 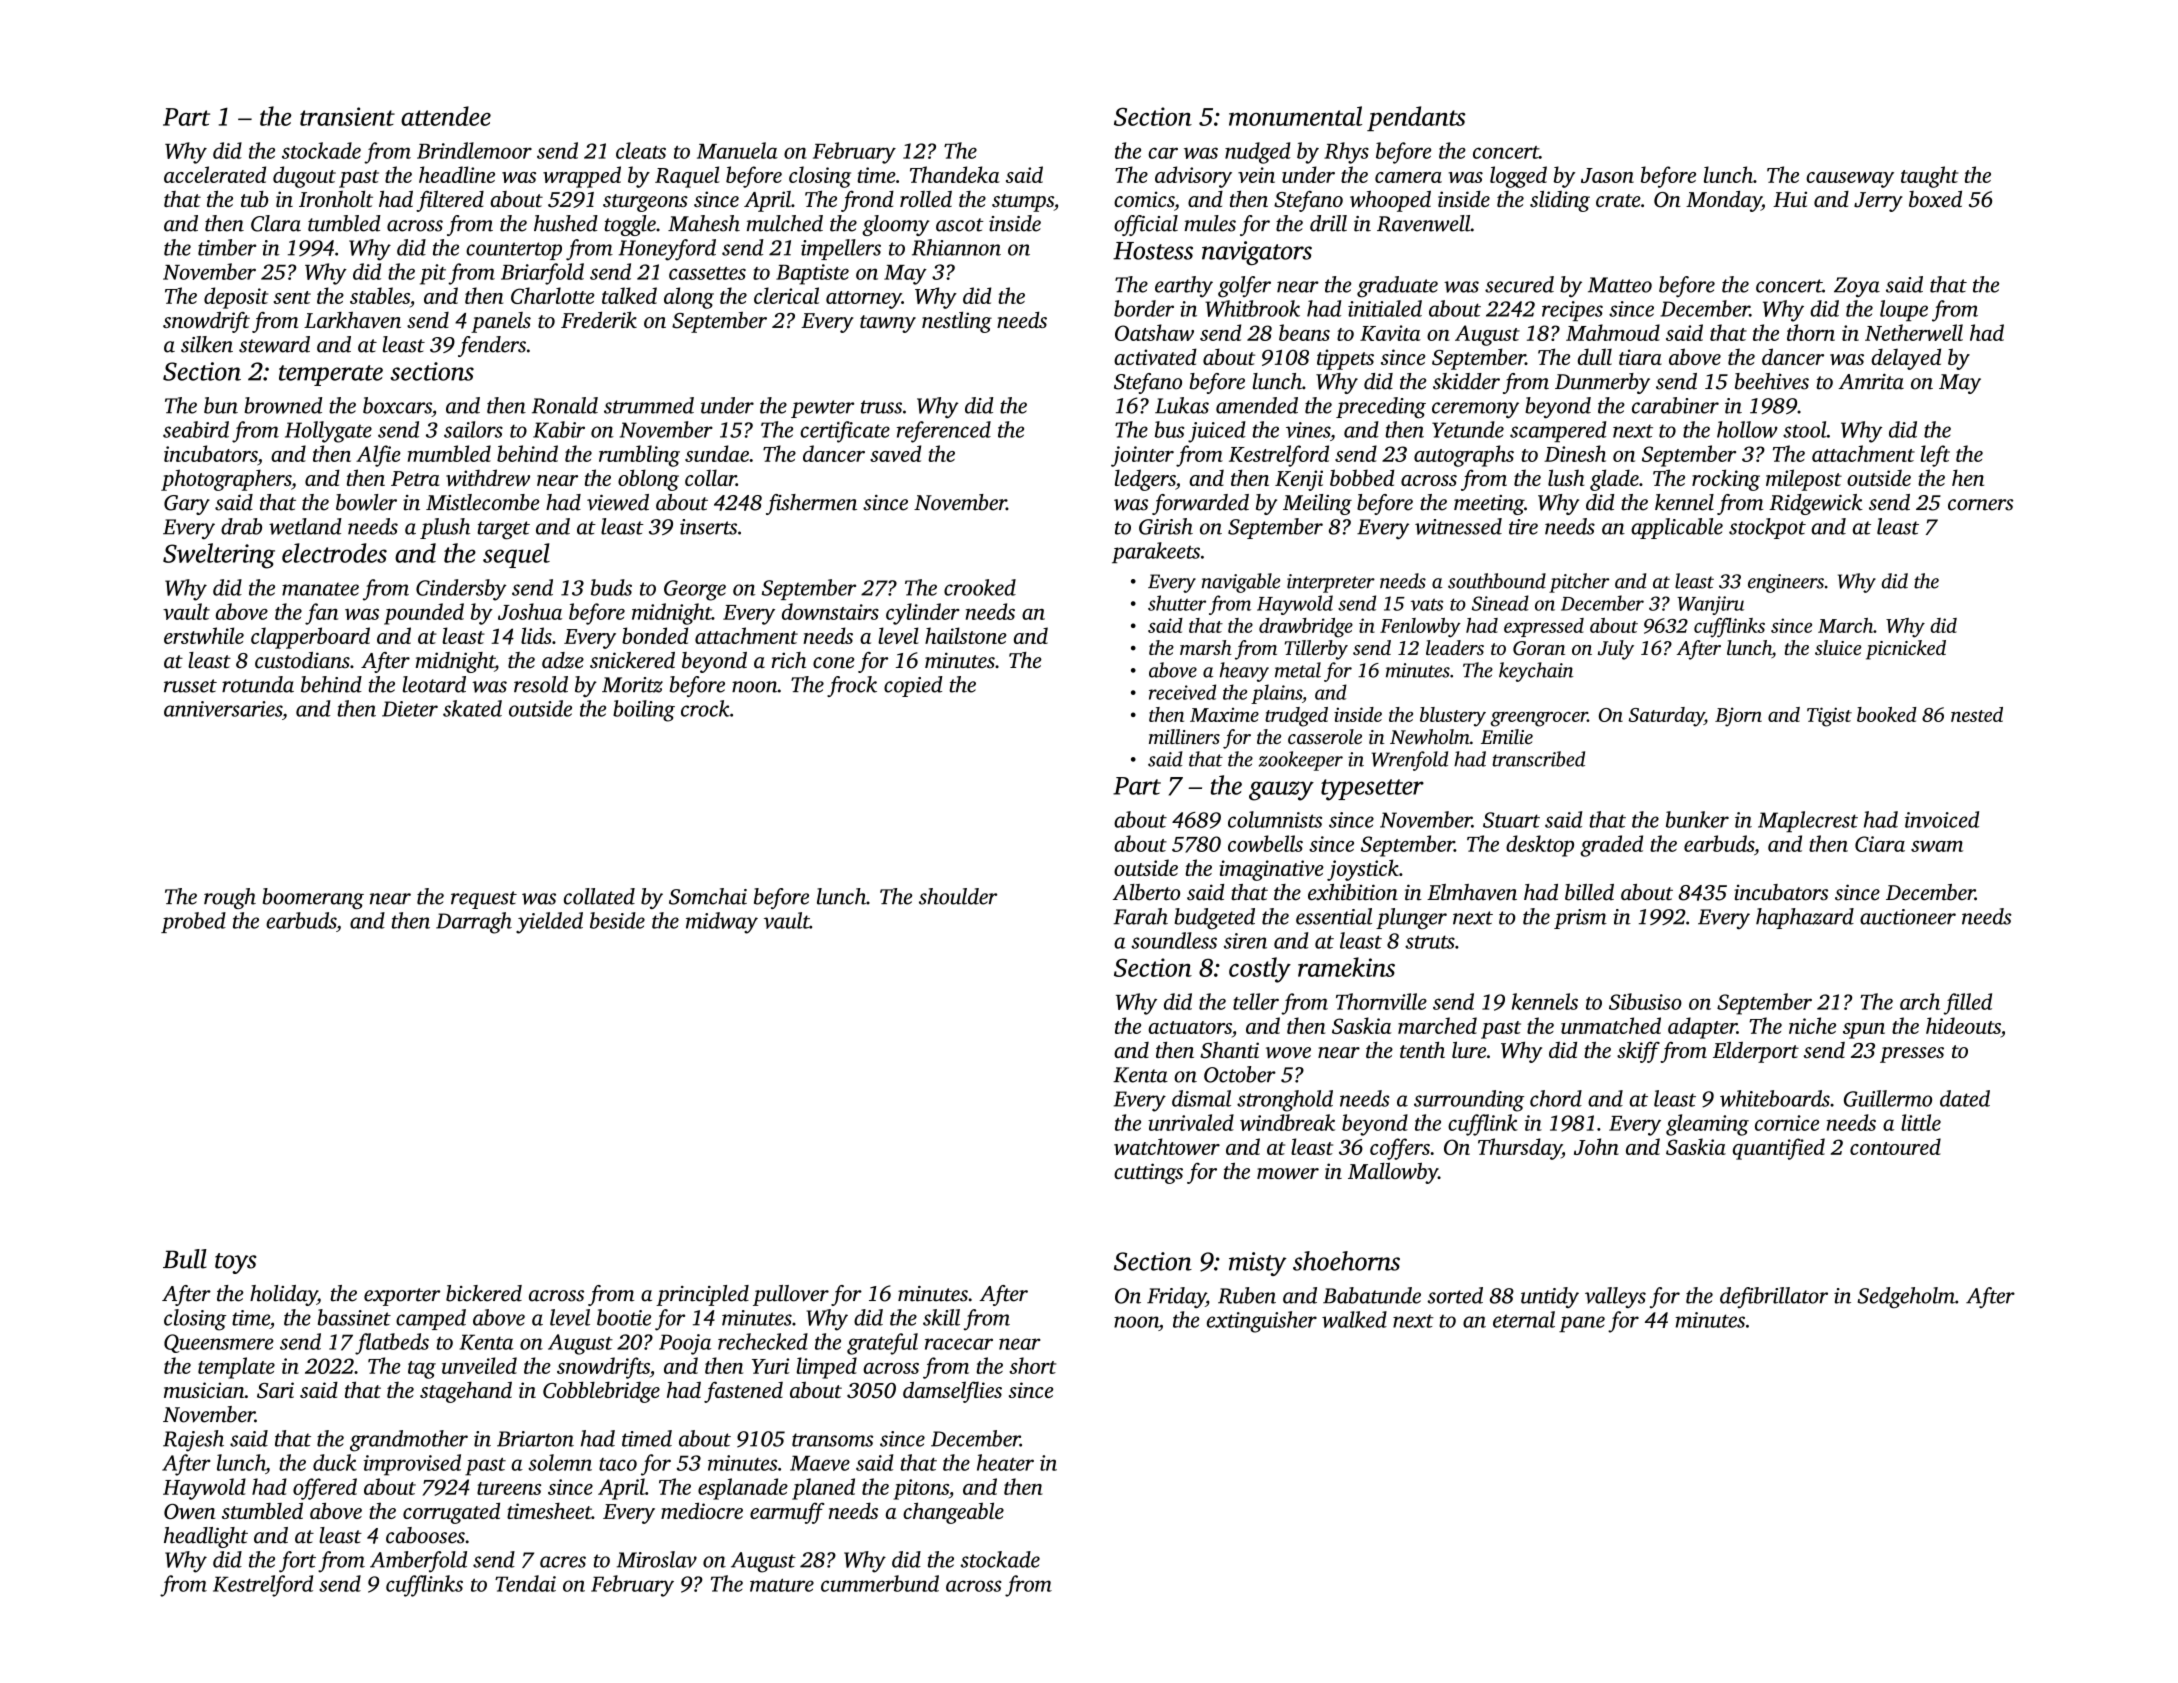 What do you see at coordinates (1914, 332) in the screenshot?
I see `Netherwell` at bounding box center [1914, 332].
